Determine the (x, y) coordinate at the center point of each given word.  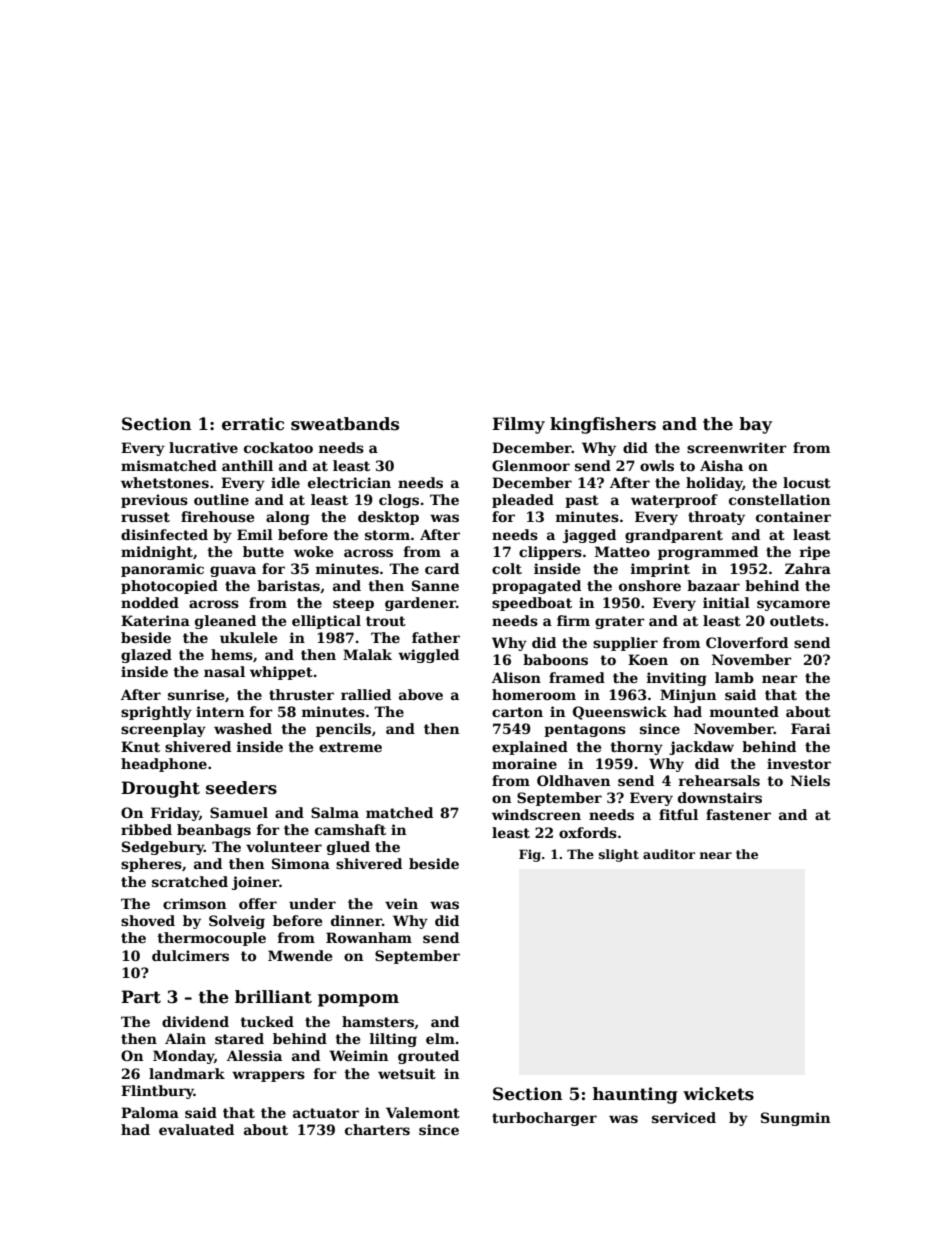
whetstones (165, 482)
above (421, 694)
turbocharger (544, 1119)
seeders (241, 788)
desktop (388, 518)
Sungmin (795, 1119)
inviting (677, 679)
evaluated (196, 1129)
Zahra (808, 568)
